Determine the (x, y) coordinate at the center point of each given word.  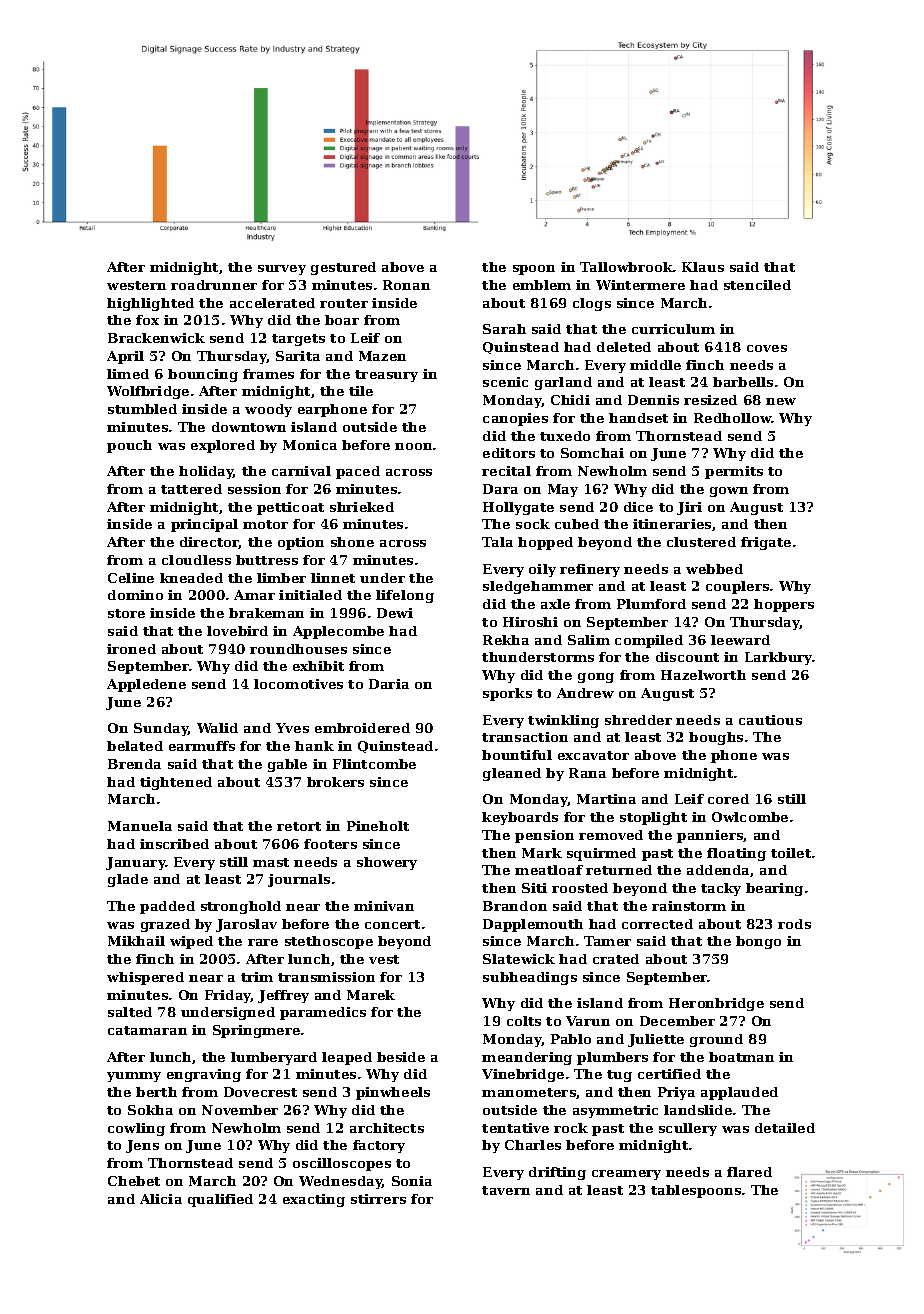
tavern (506, 1190)
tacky (721, 889)
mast (271, 862)
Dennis (653, 400)
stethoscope (329, 942)
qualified (220, 1200)
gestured (343, 268)
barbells (743, 382)
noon (413, 446)
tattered (191, 489)
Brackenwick (156, 338)
